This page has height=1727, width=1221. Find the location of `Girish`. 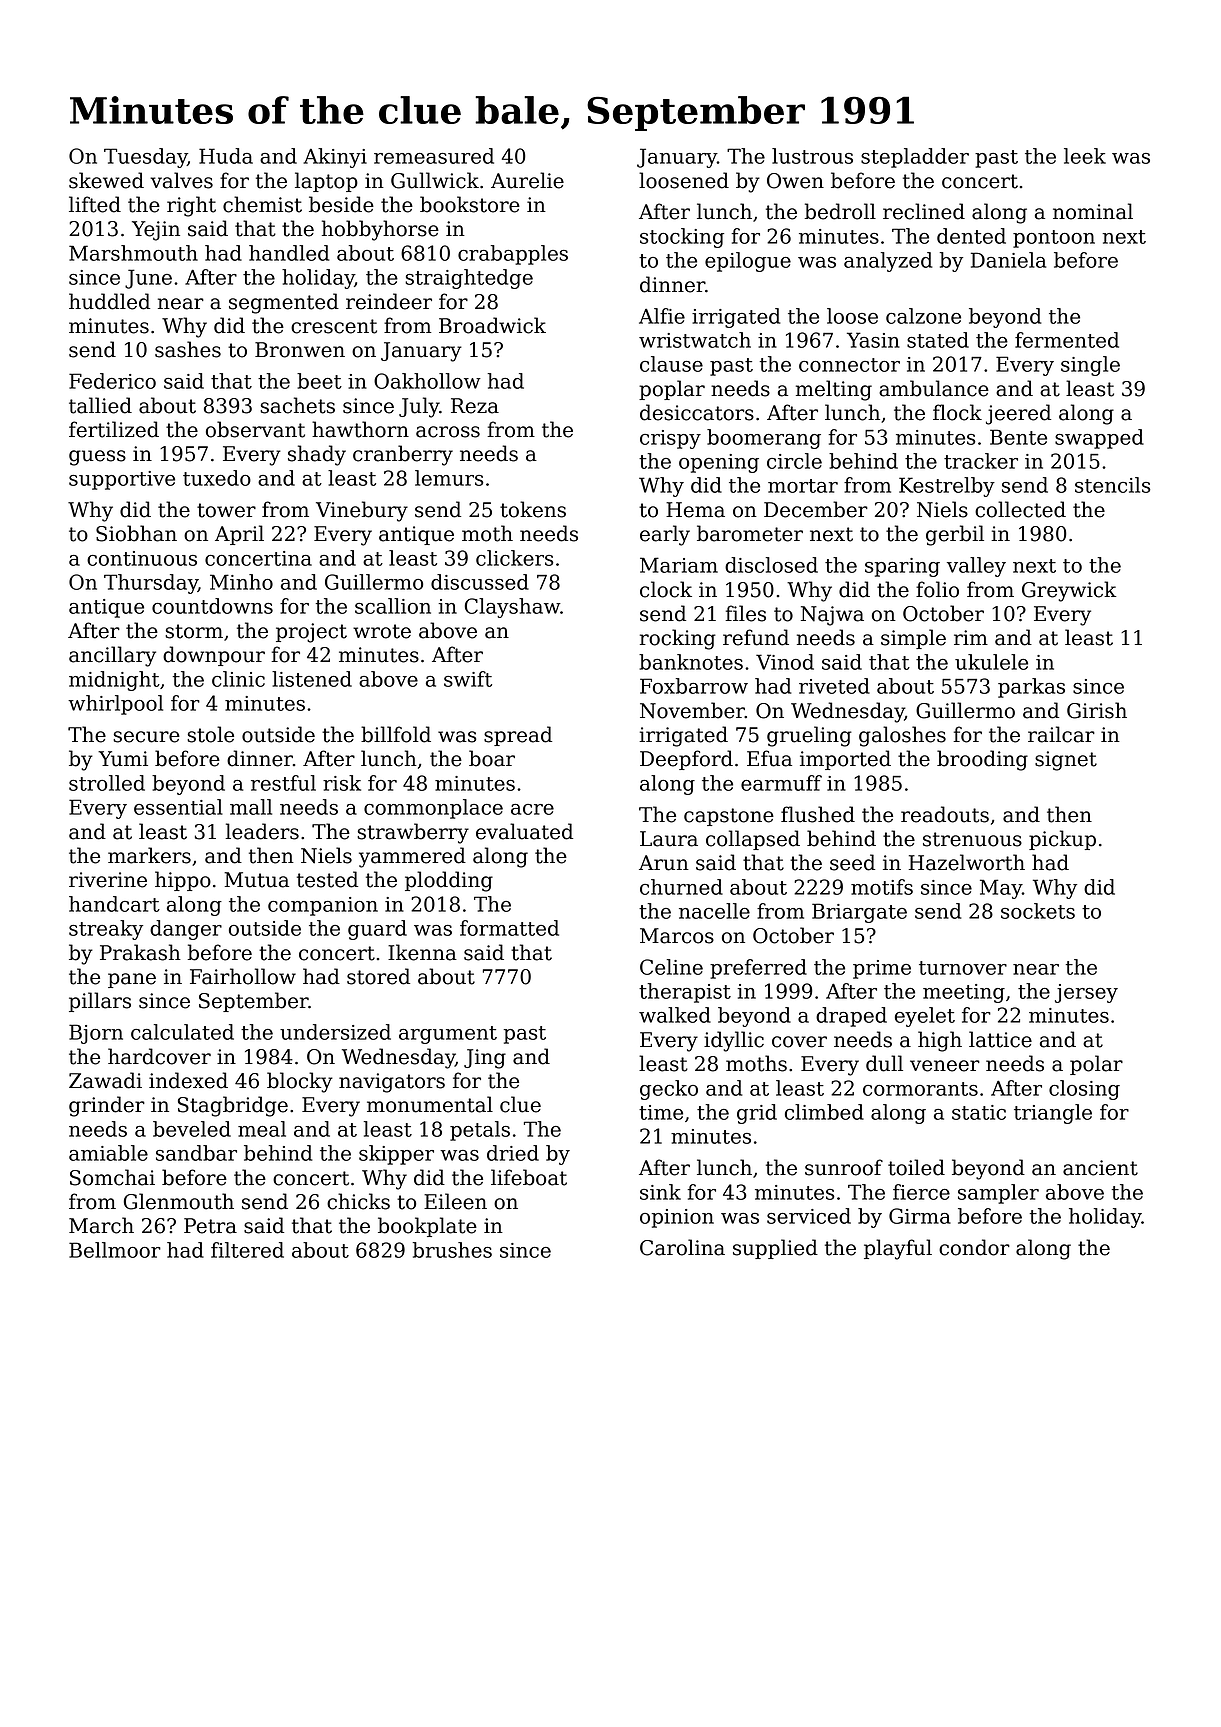

Girish is located at coordinates (1097, 710).
